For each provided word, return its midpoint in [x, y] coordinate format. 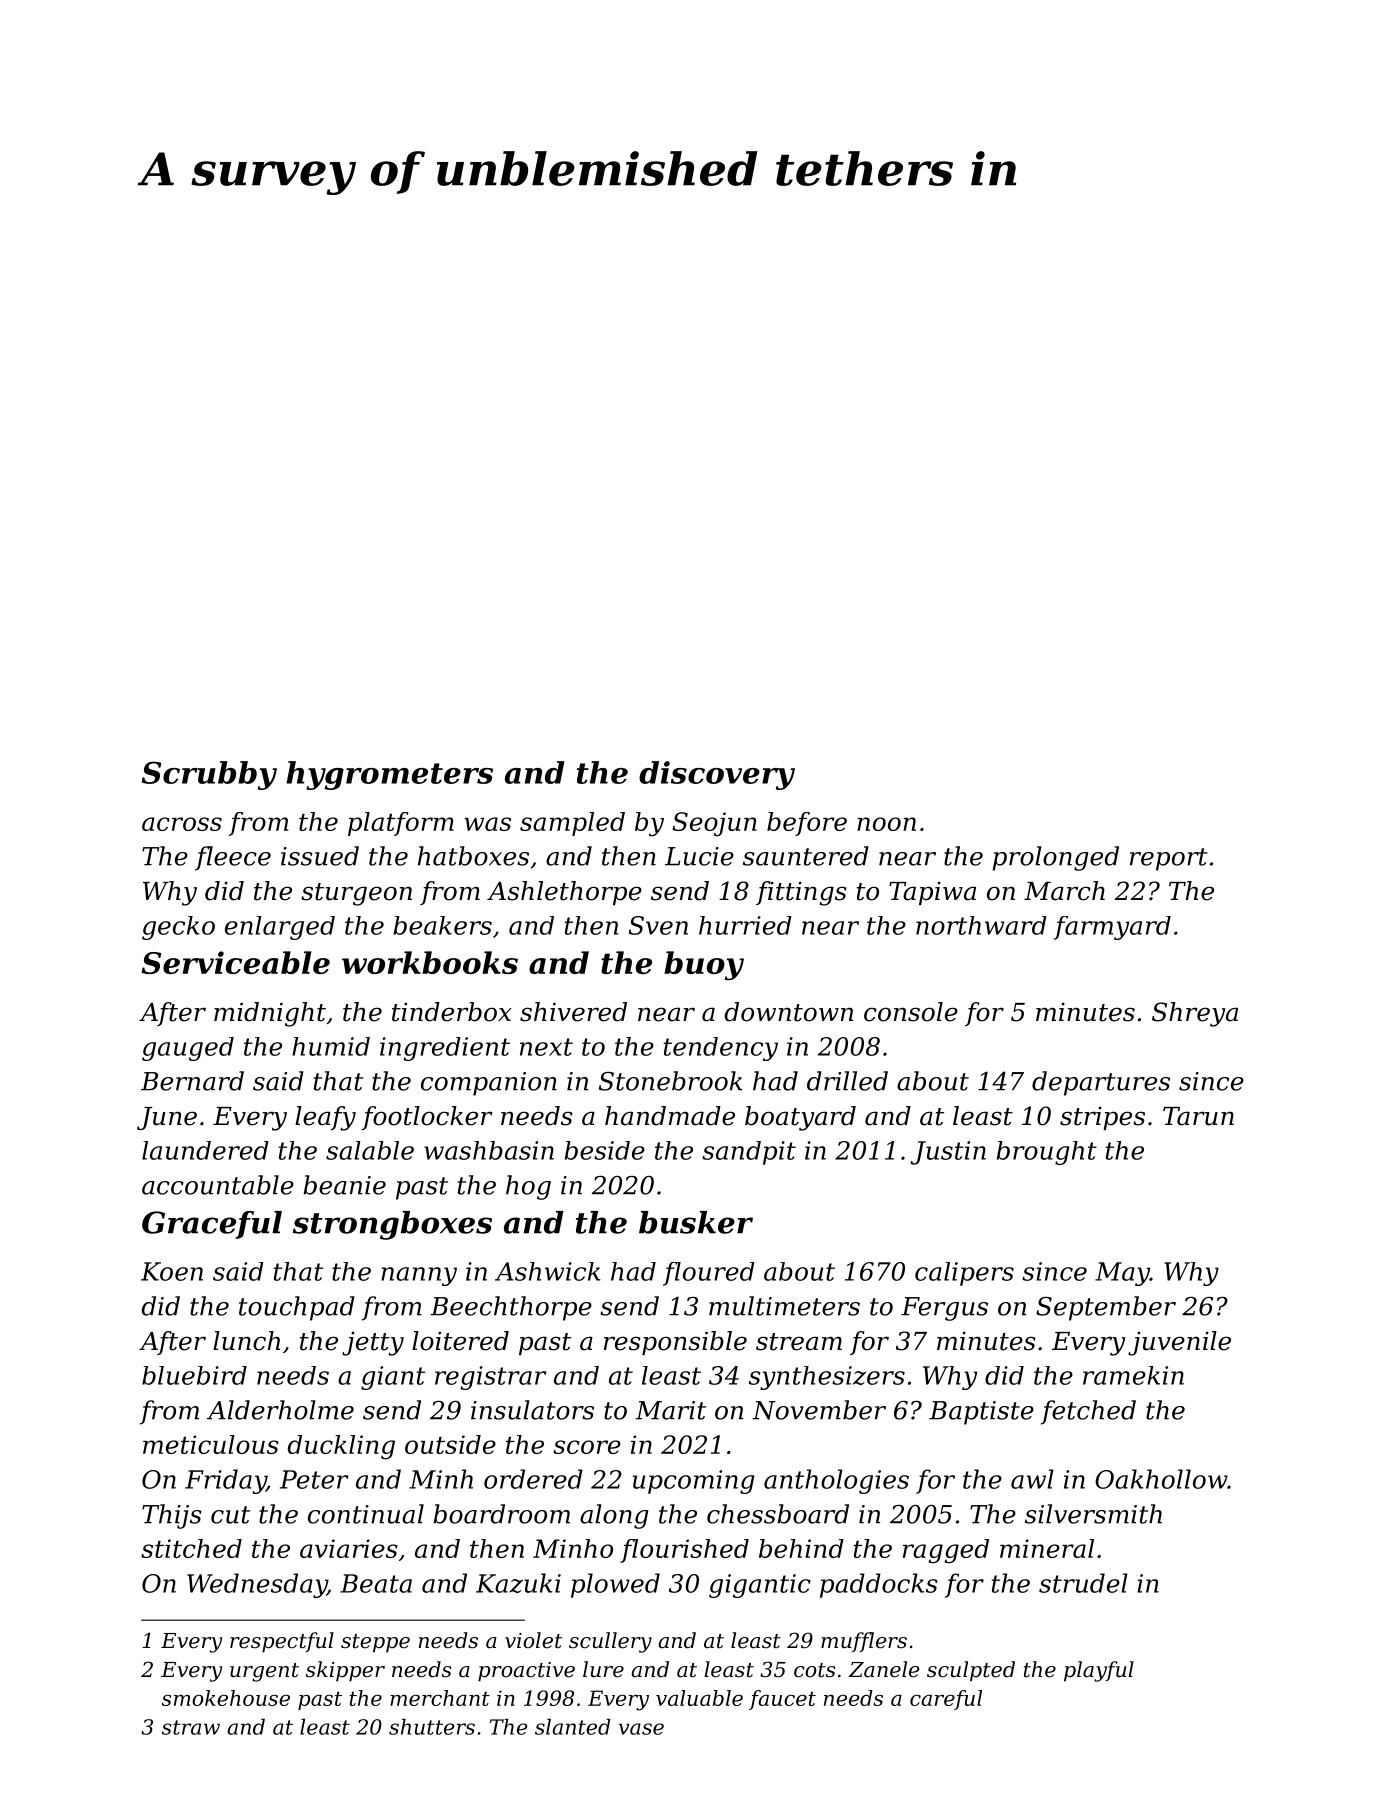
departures [1101, 1083]
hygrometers [389, 775]
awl [1032, 1479]
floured [709, 1274]
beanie [344, 1185]
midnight [270, 1014]
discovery [717, 775]
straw [191, 1727]
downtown [789, 1012]
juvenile [1179, 1343]
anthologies [836, 1481]
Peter [314, 1479]
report [1169, 859]
